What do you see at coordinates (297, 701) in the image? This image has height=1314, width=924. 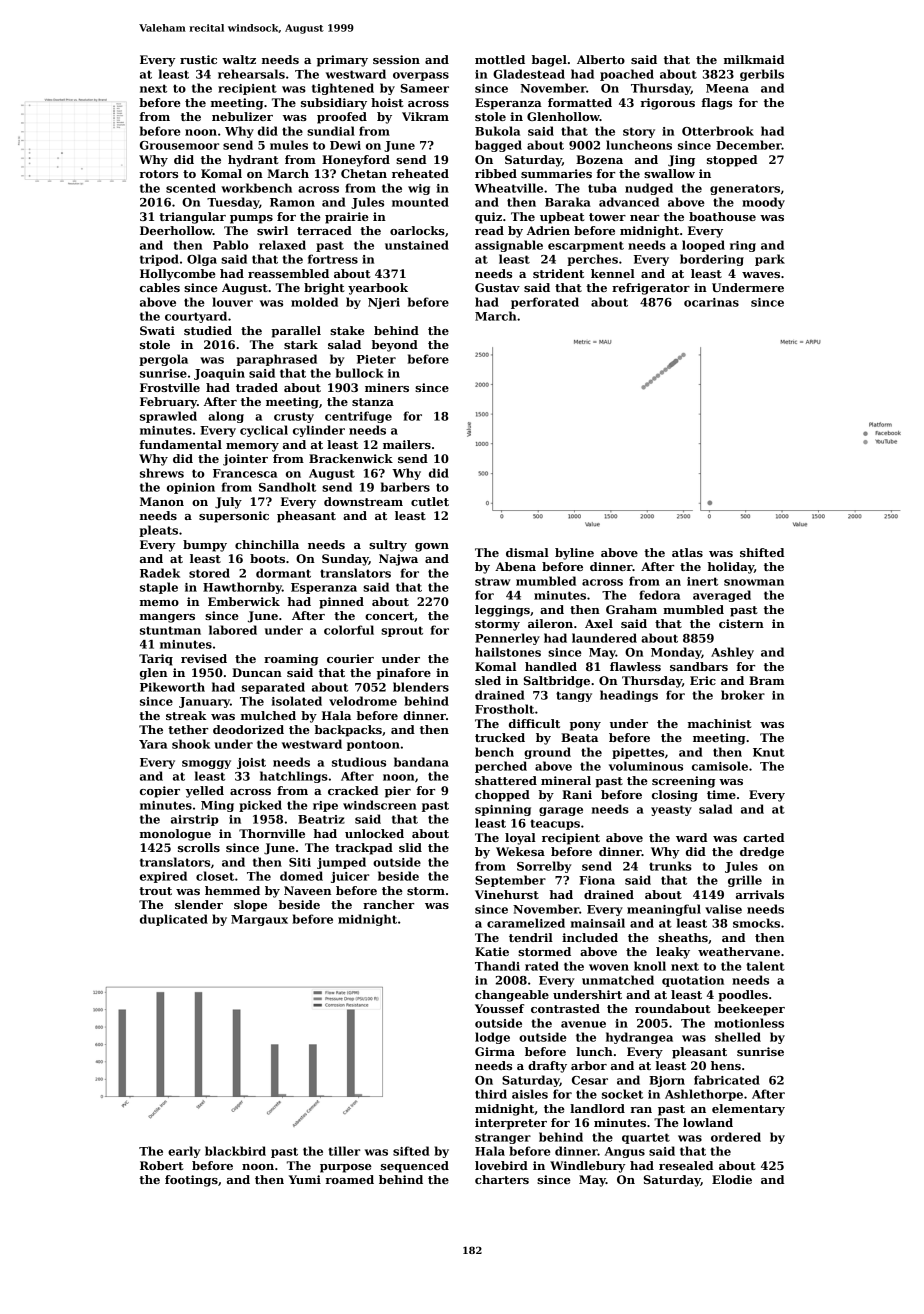 I see `isolated` at bounding box center [297, 701].
